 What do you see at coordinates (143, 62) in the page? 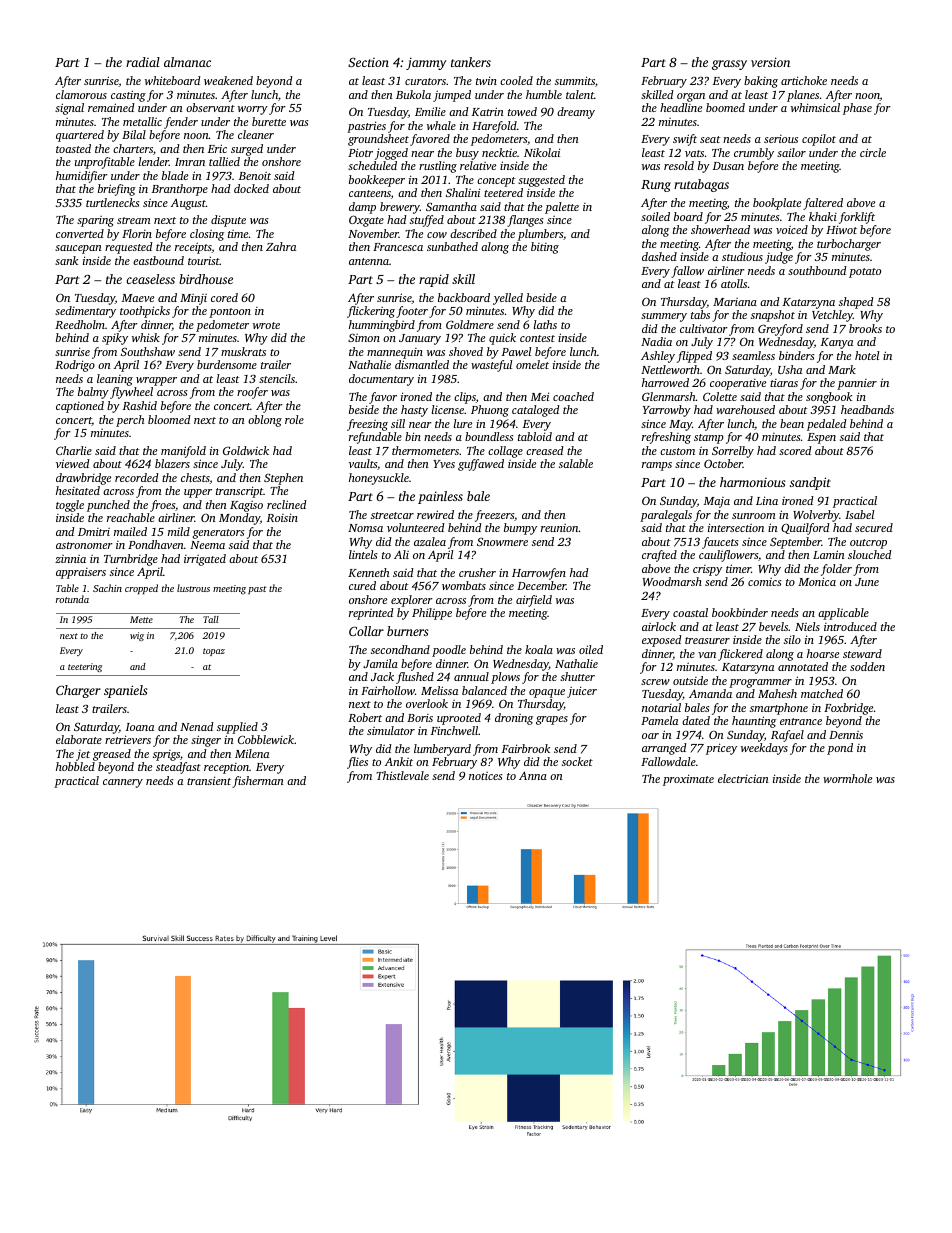
I see `radial` at bounding box center [143, 62].
